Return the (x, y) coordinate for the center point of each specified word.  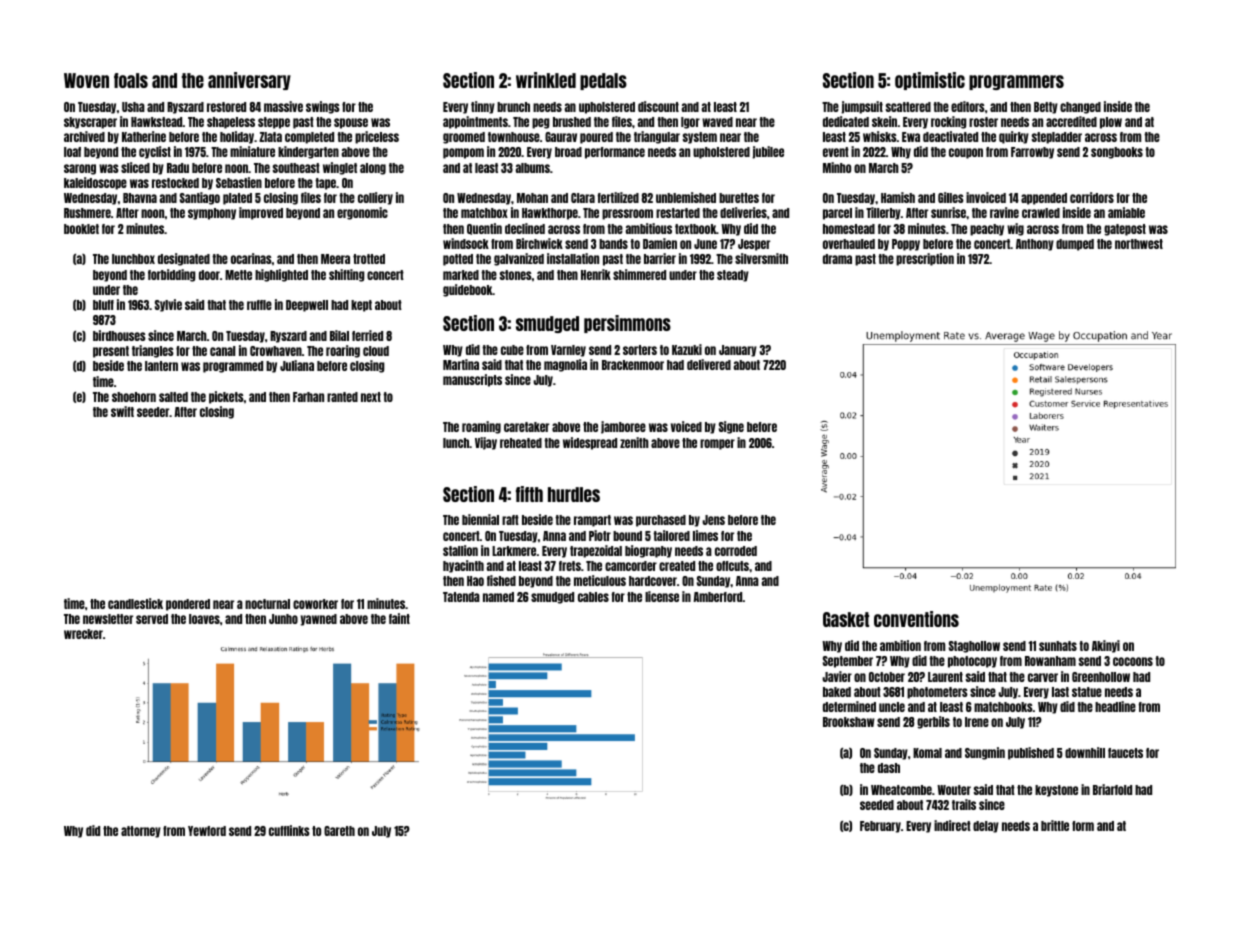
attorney (141, 832)
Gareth (339, 831)
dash (889, 768)
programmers (1016, 82)
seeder (153, 412)
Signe (731, 427)
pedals (603, 81)
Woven (86, 80)
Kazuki (687, 349)
